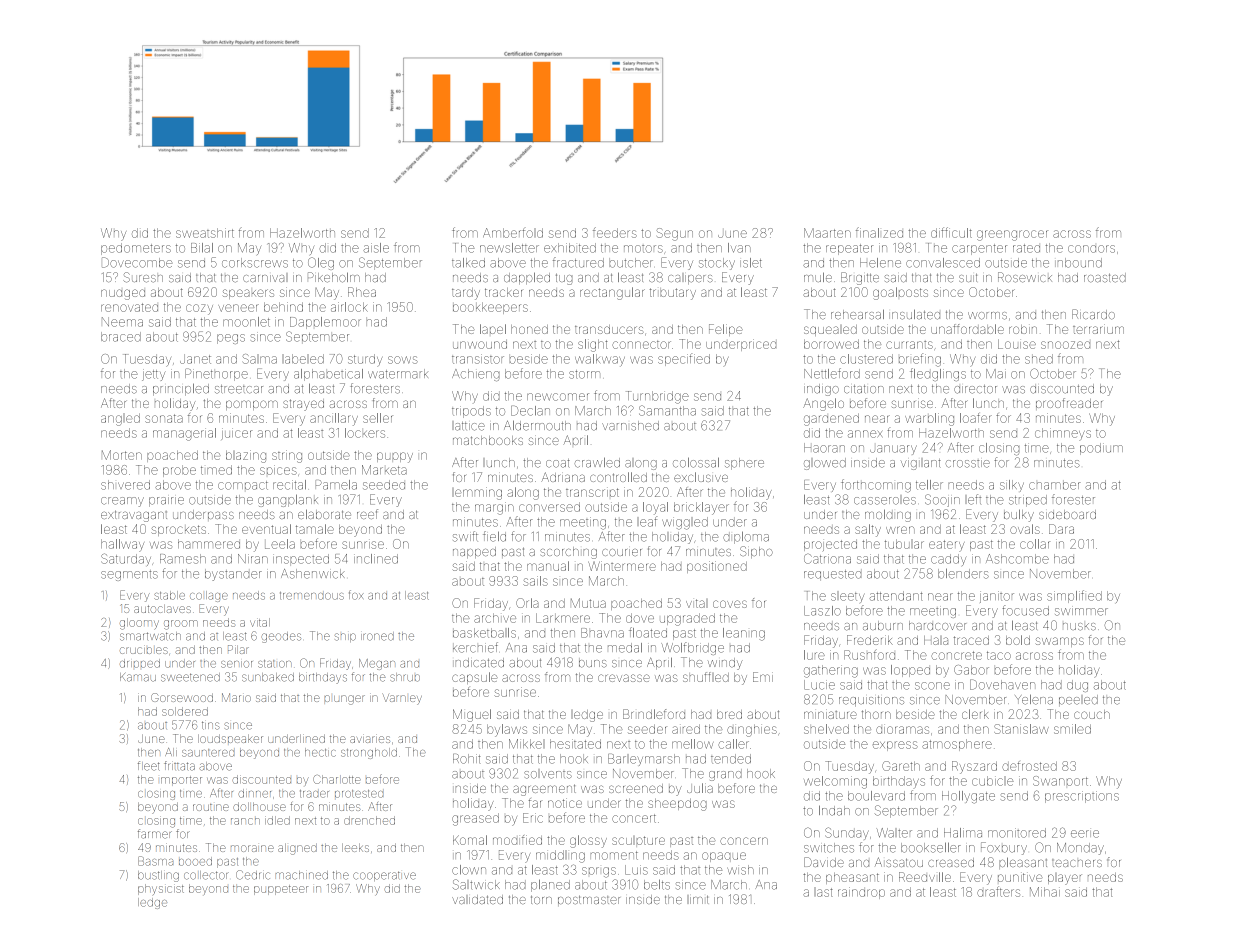 The height and width of the image is (952, 1233). I want to click on bustling, so click(158, 876).
